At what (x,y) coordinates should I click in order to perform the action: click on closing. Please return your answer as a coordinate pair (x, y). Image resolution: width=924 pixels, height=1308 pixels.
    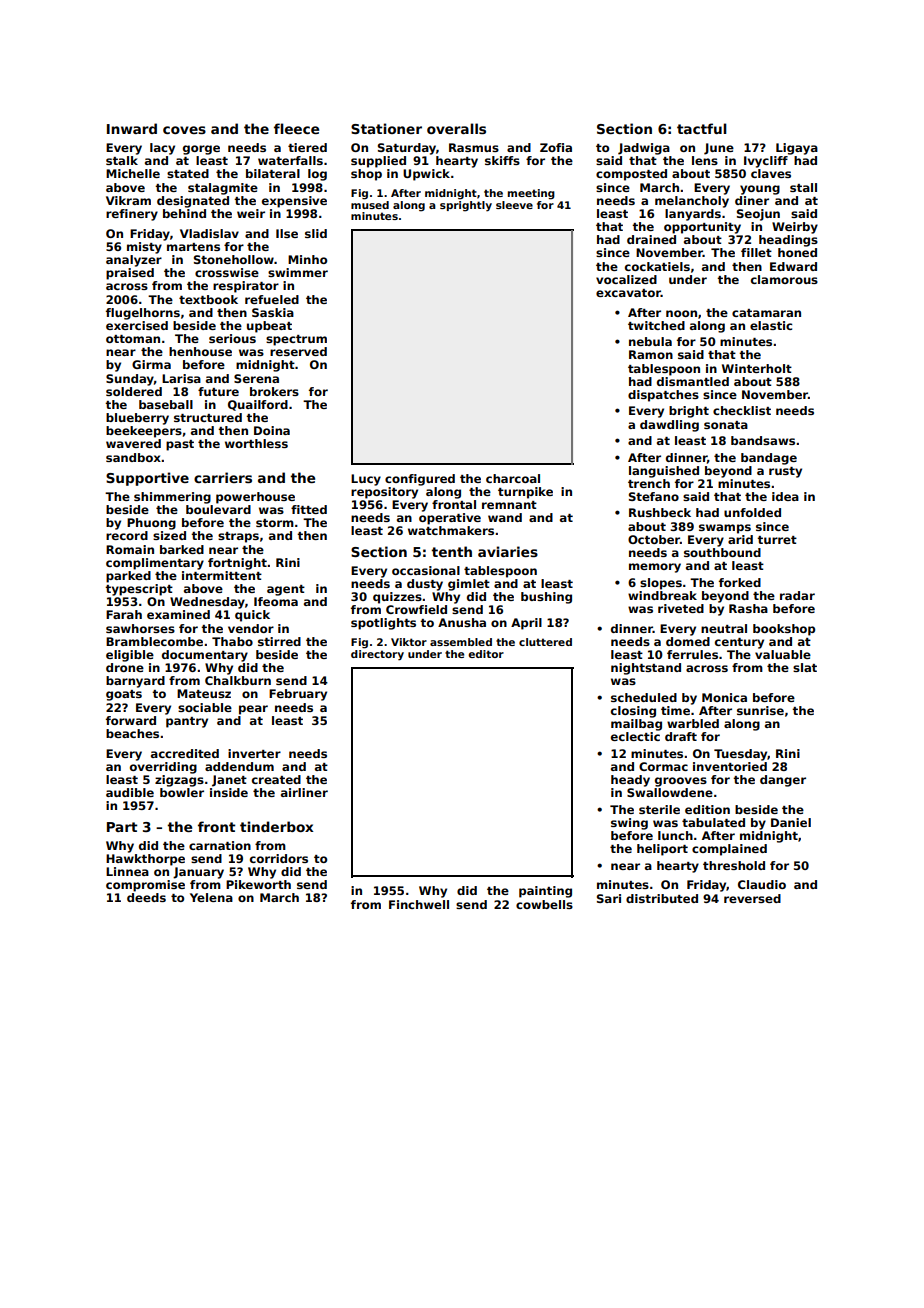
    Looking at the image, I should click on (633, 712).
